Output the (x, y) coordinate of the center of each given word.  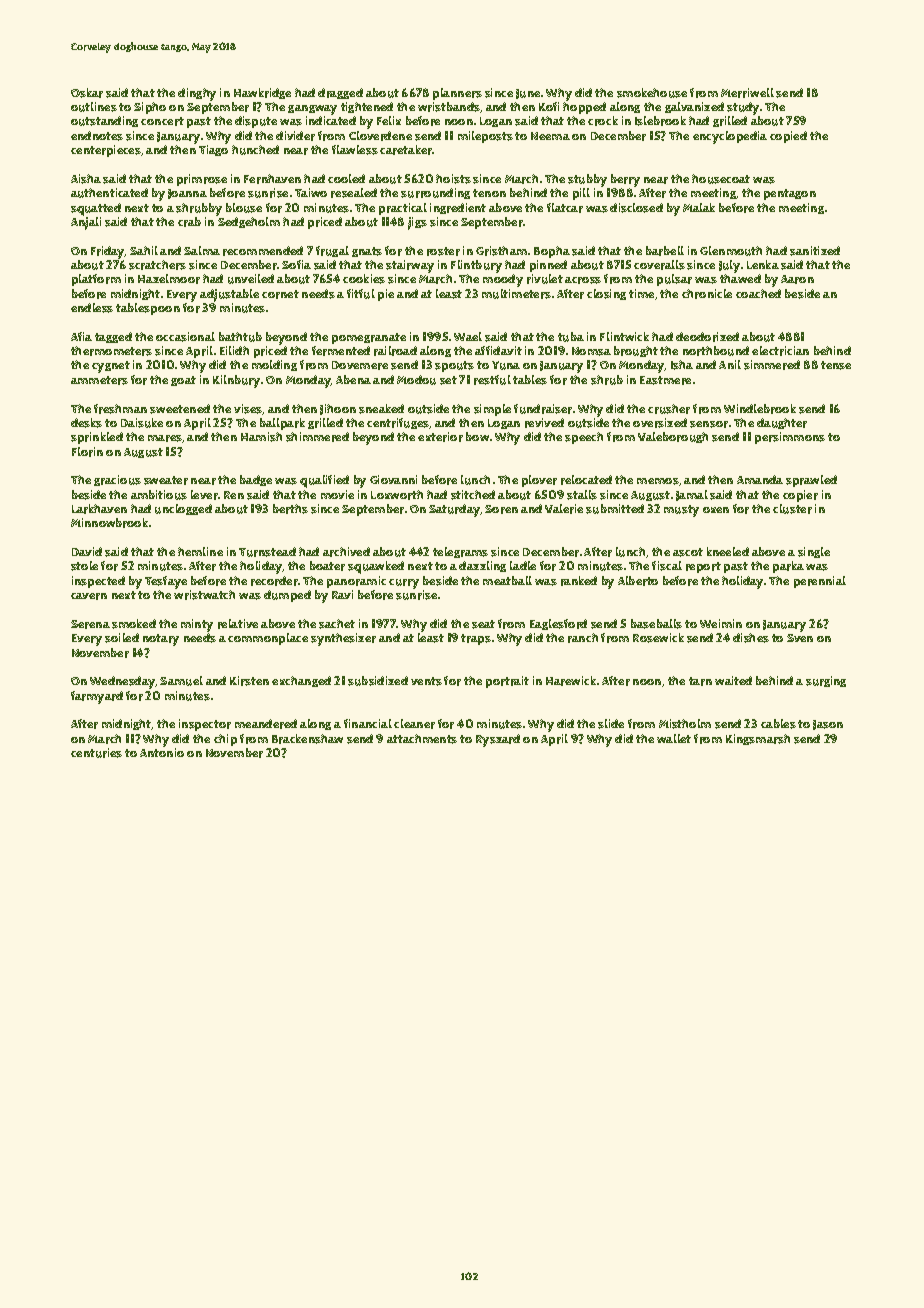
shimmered (317, 437)
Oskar (87, 93)
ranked (579, 581)
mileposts (485, 137)
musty (681, 511)
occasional (185, 337)
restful (492, 380)
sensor (709, 424)
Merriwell (747, 93)
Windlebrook (760, 409)
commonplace (268, 639)
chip (225, 740)
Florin (87, 452)
